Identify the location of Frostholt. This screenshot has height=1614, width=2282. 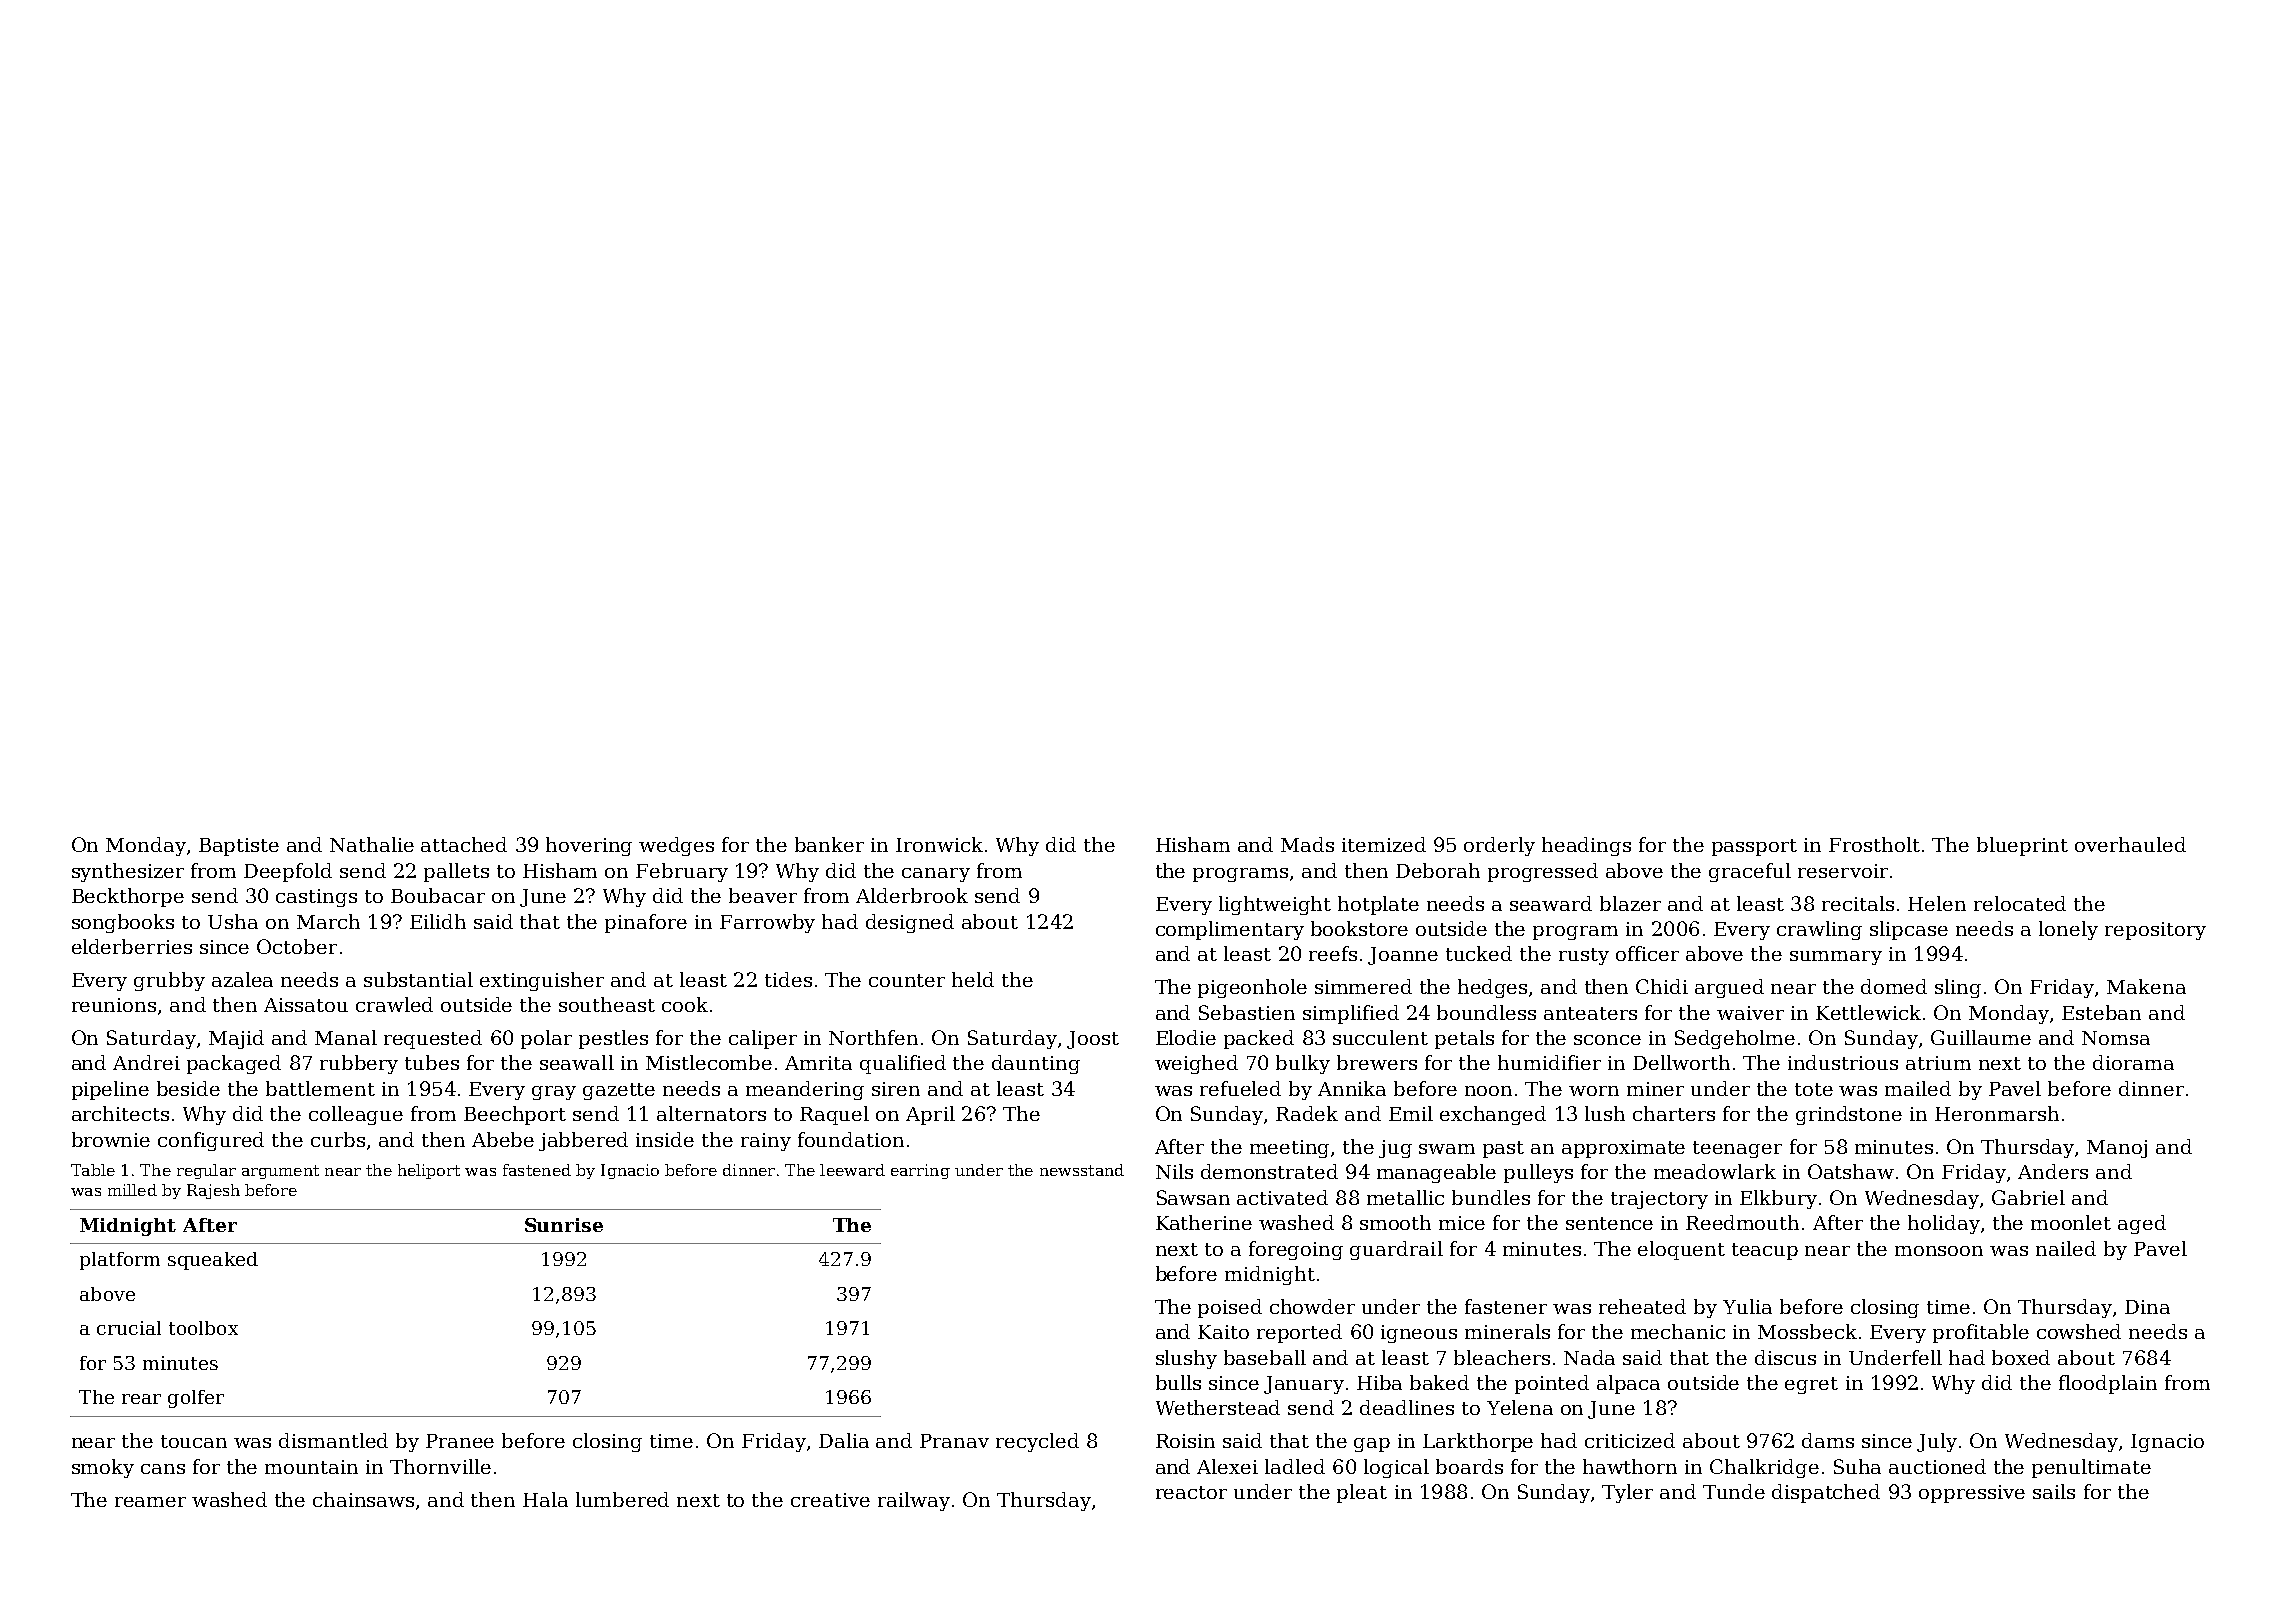
(1874, 844).
